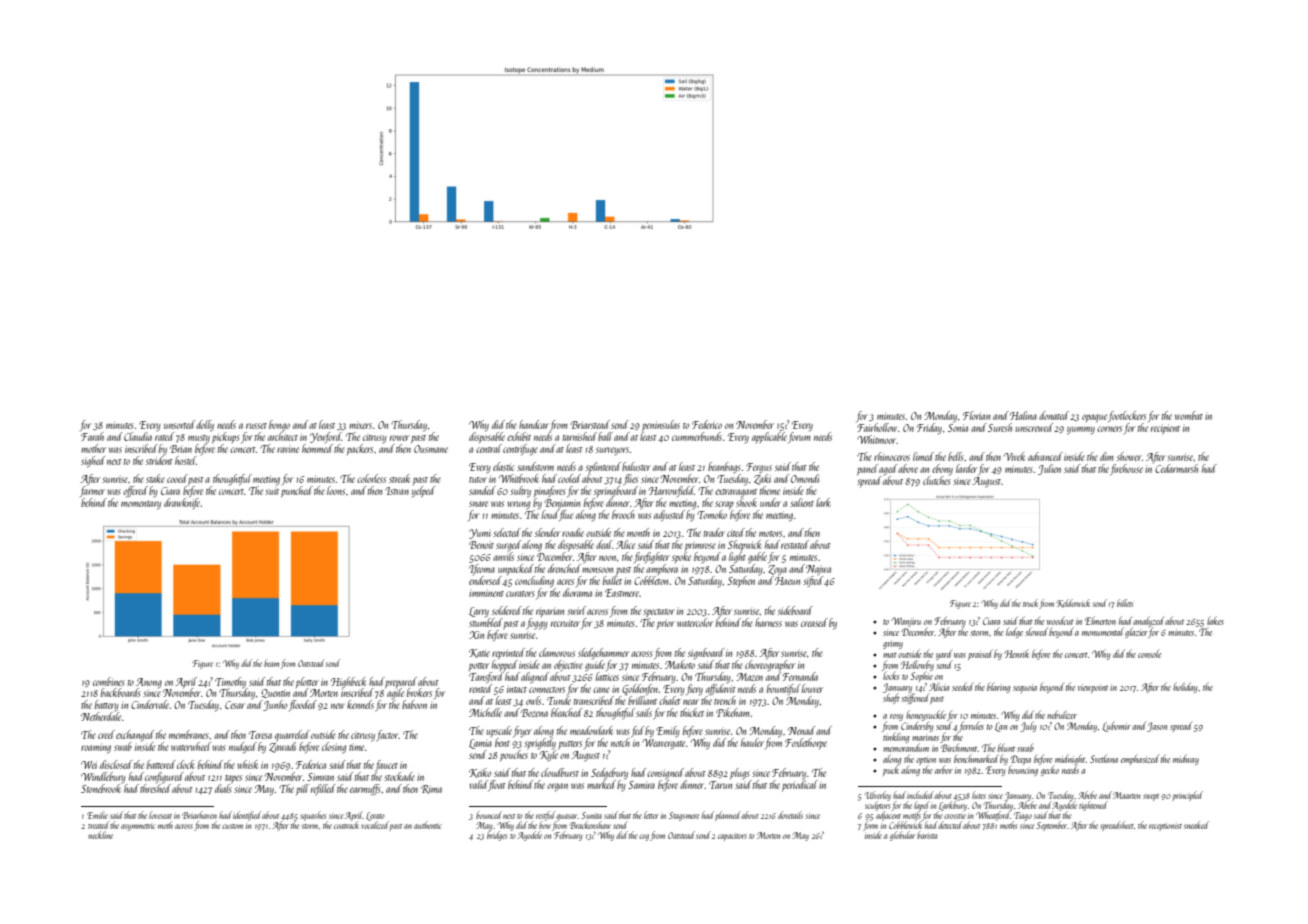 This screenshot has width=1308, height=924. What do you see at coordinates (489, 448) in the screenshot?
I see `central` at bounding box center [489, 448].
